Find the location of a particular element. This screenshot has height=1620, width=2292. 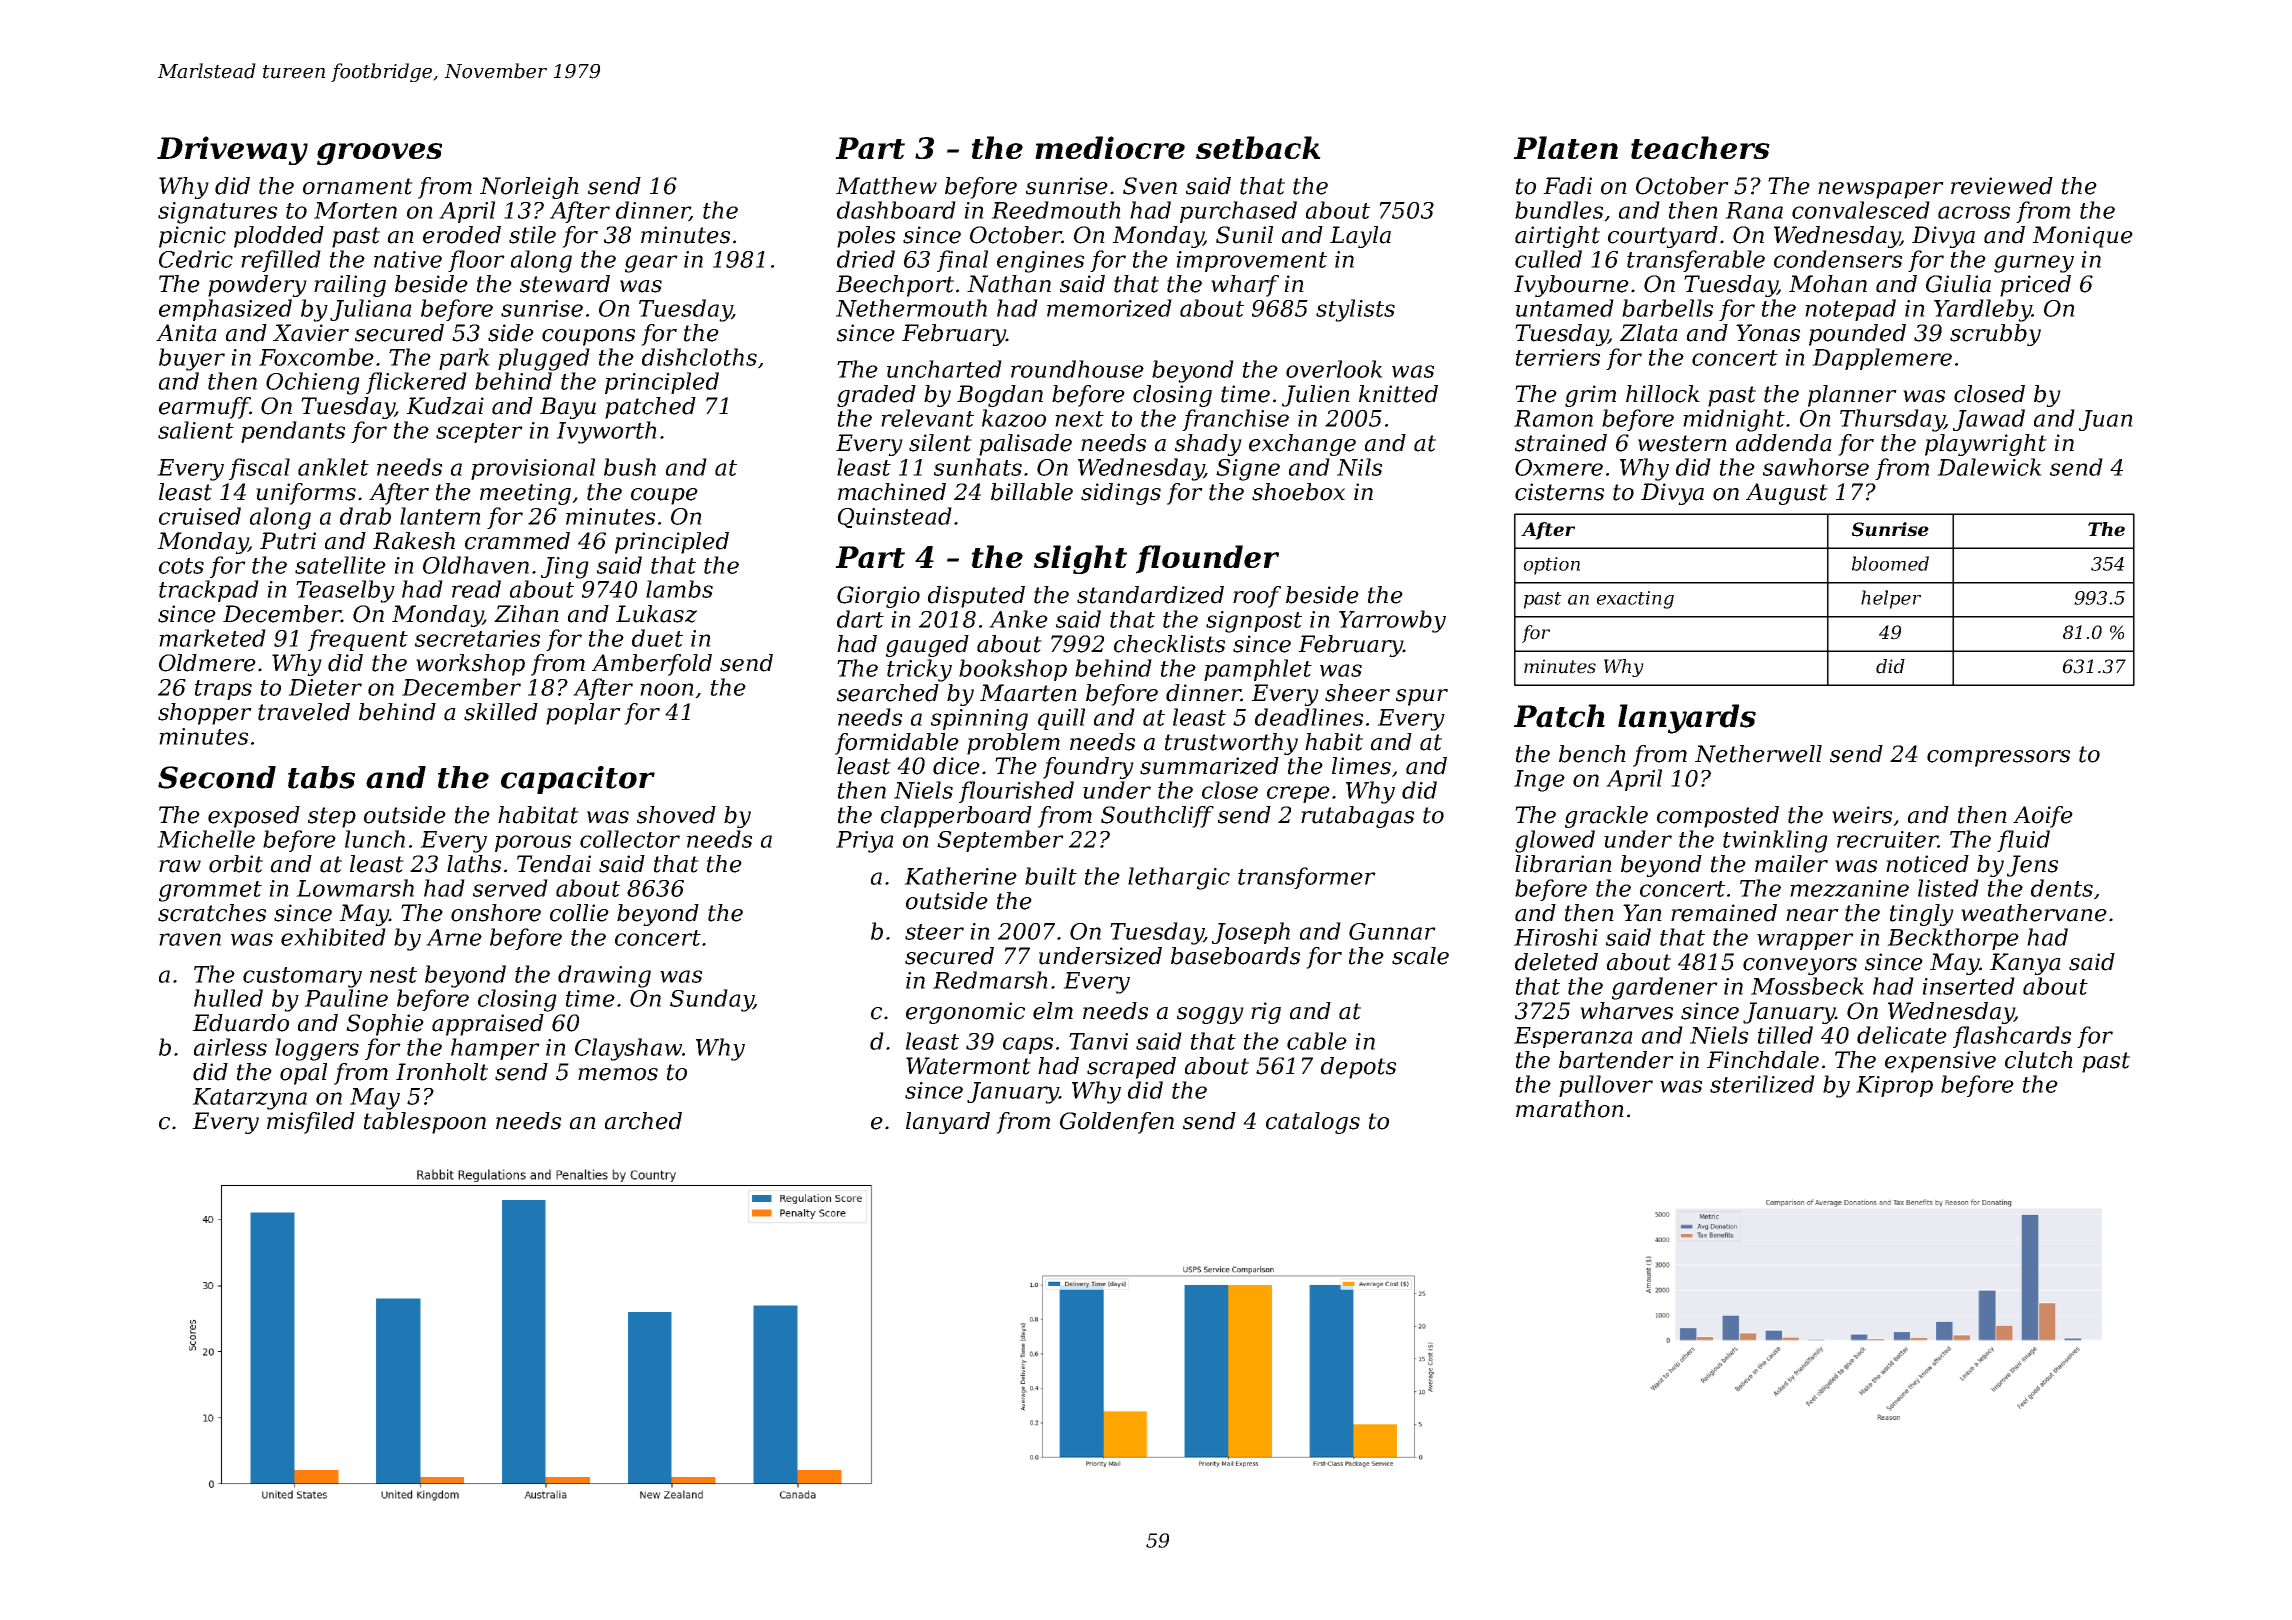

mediocre is located at coordinates (1110, 147).
